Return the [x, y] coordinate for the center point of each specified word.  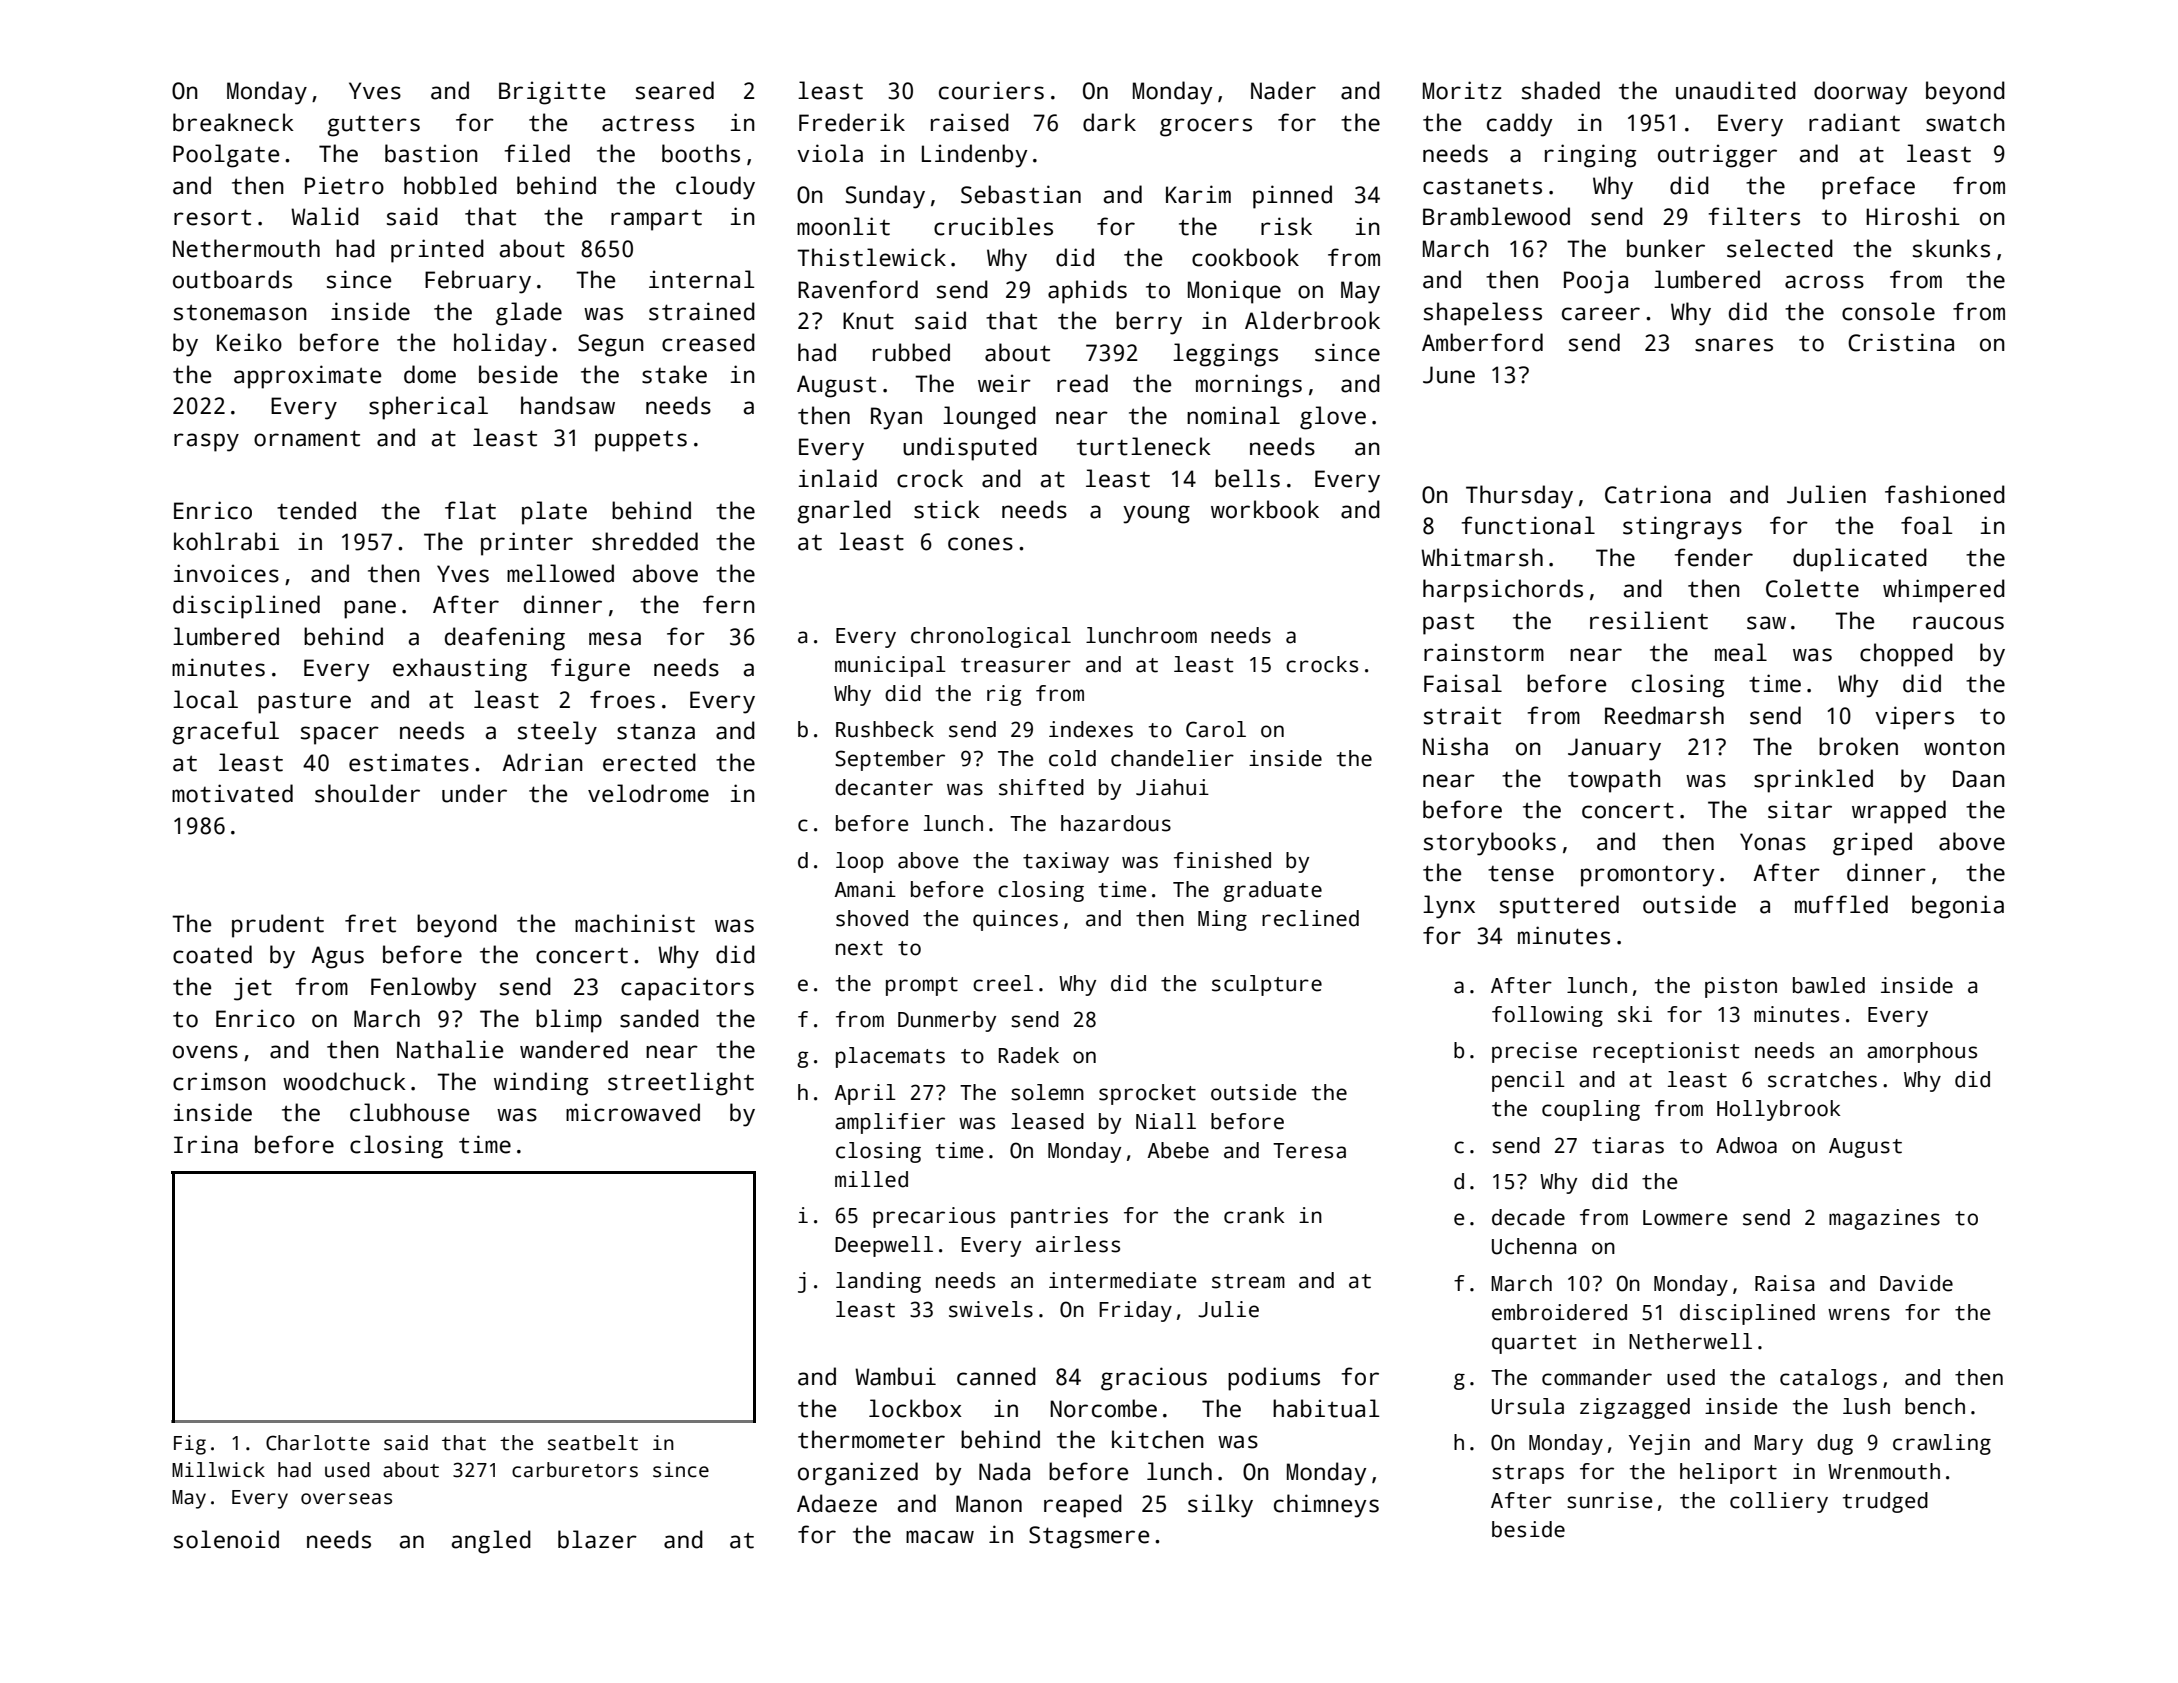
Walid [325, 216]
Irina [206, 1144]
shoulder [367, 793]
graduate [1272, 891]
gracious [1154, 1379]
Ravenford [858, 289]
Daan [1979, 779]
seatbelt [593, 1443]
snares [1734, 345]
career [1601, 314]
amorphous [1922, 1052]
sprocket [1147, 1094]
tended [316, 510]
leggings [1225, 355]
